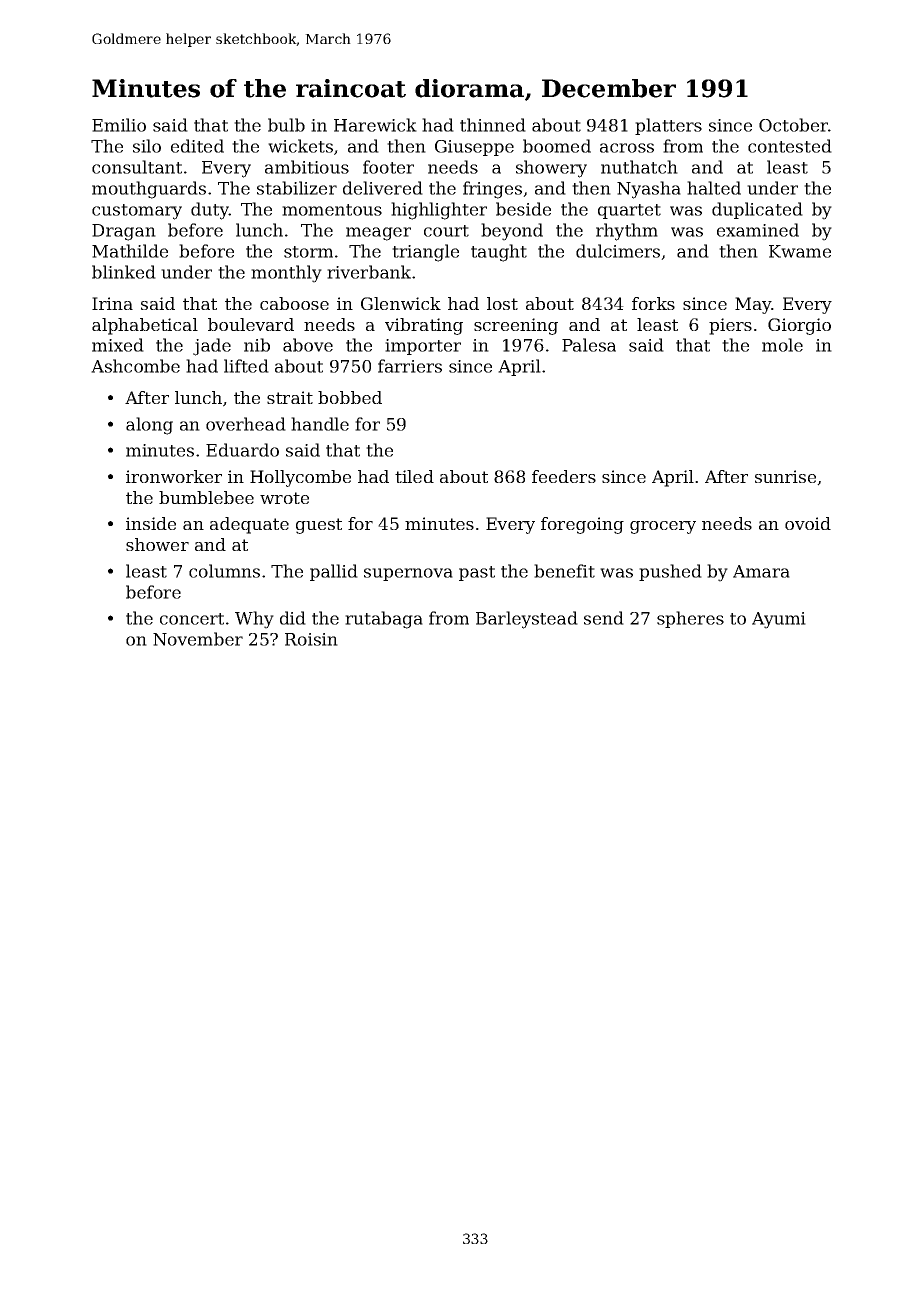  I want to click on Kwame, so click(800, 251).
